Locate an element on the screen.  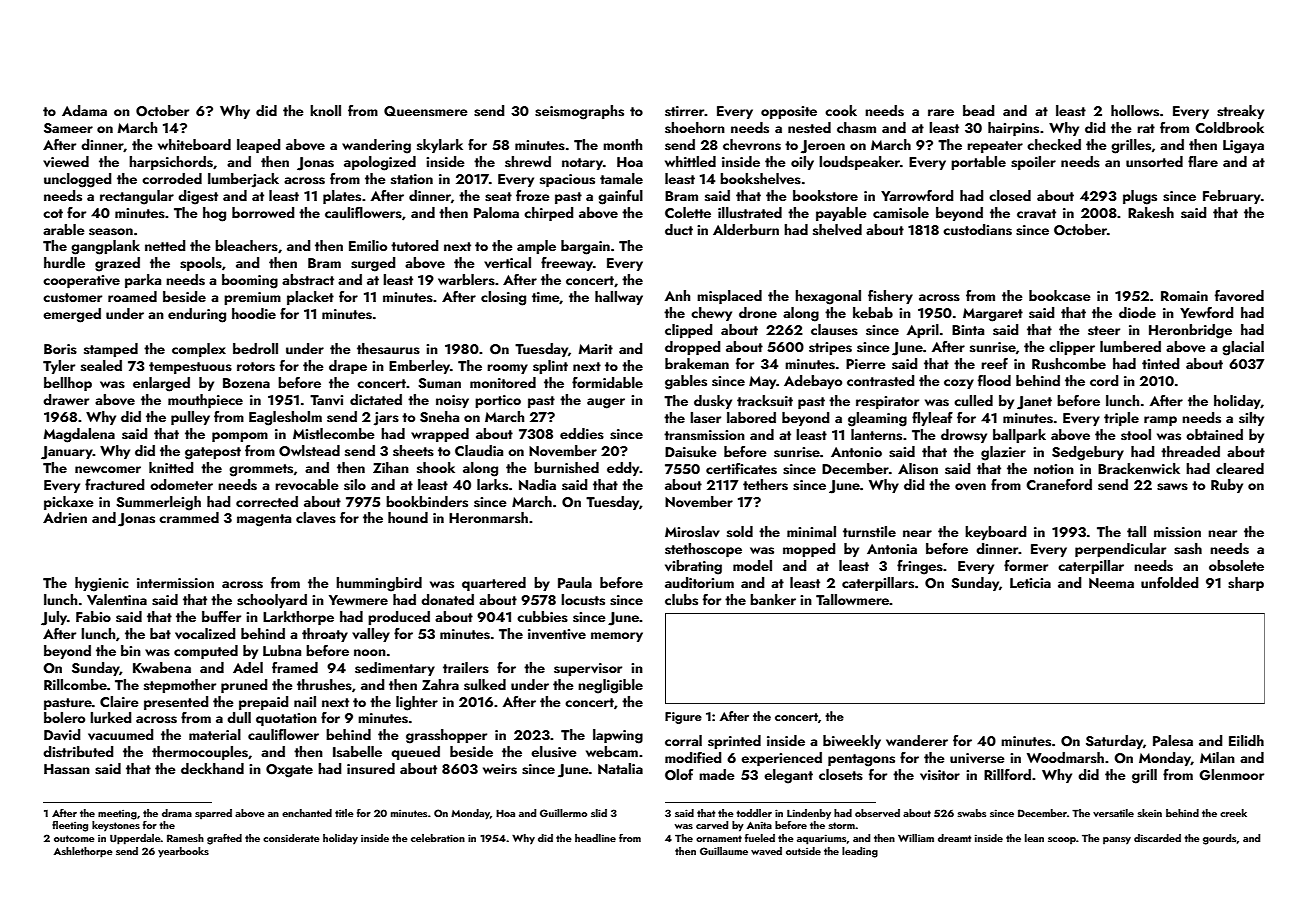
plates is located at coordinates (342, 197).
